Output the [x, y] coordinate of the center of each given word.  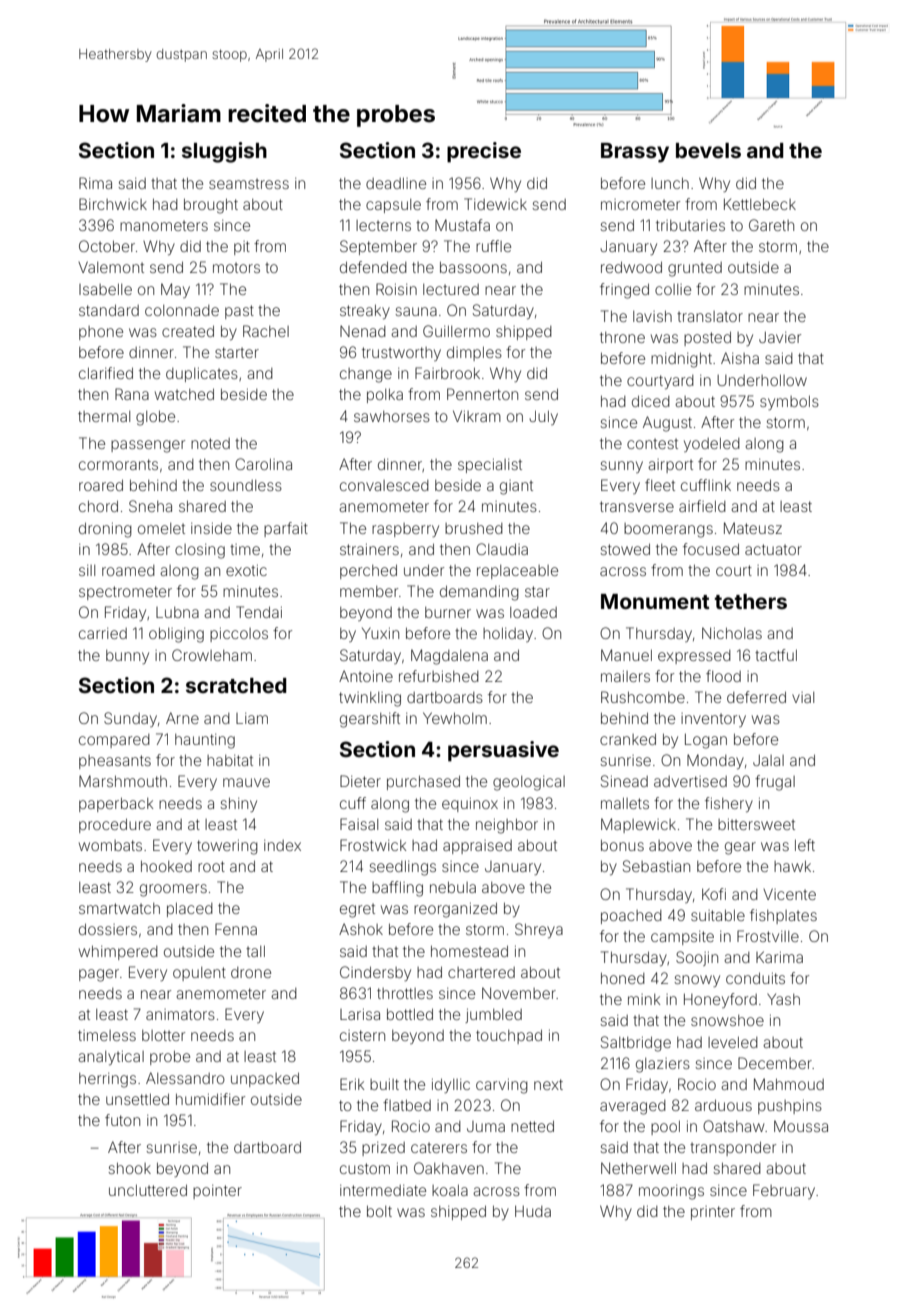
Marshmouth [123, 781]
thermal [104, 416]
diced [651, 401]
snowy [697, 981]
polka [385, 396]
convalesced [384, 485]
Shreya [539, 930]
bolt [379, 1211]
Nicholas [732, 633]
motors [236, 267]
